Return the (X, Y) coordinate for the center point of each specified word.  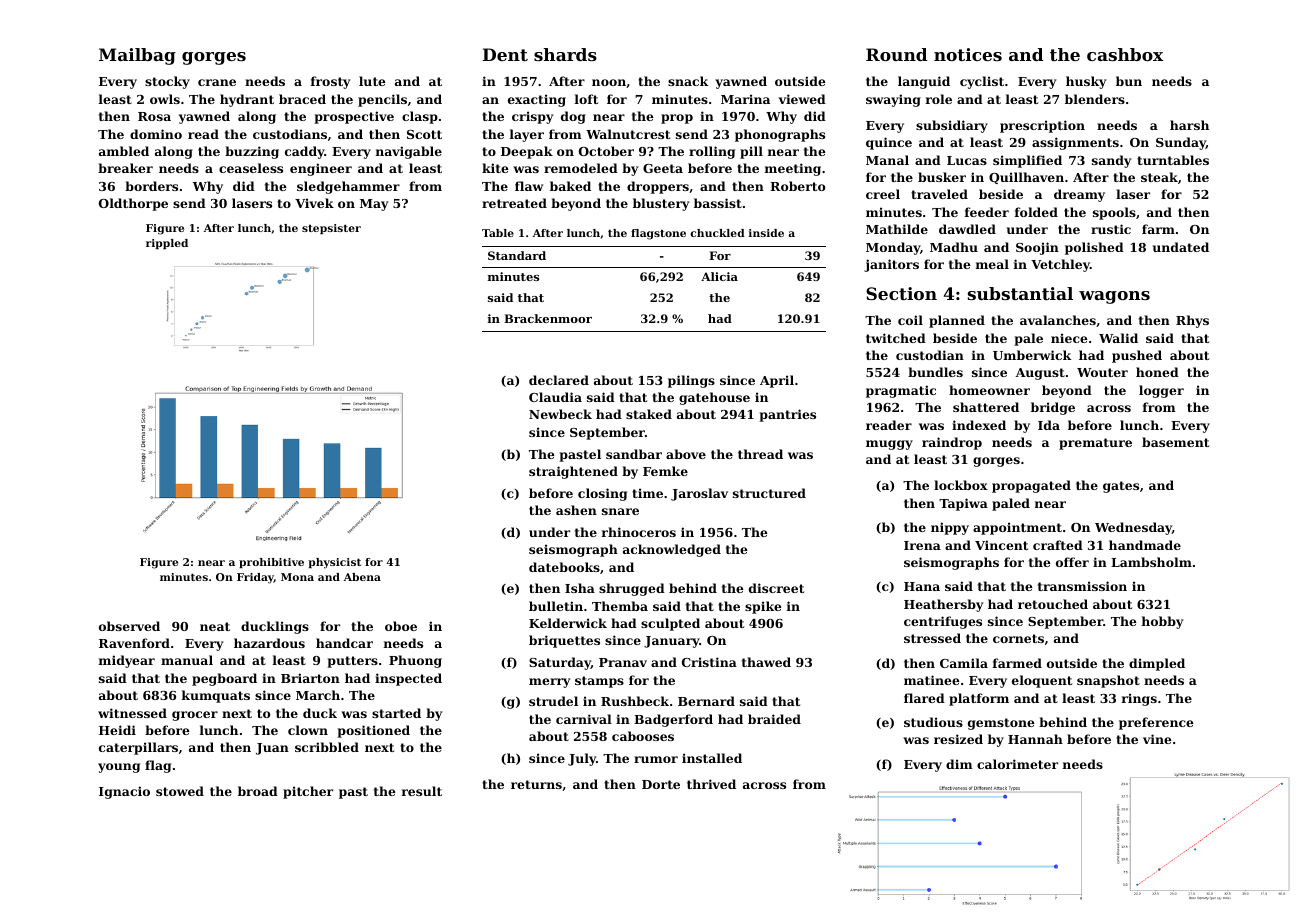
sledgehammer (348, 187)
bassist (718, 203)
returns (536, 784)
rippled (167, 244)
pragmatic (901, 391)
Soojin (1037, 248)
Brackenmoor (548, 318)
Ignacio (124, 792)
